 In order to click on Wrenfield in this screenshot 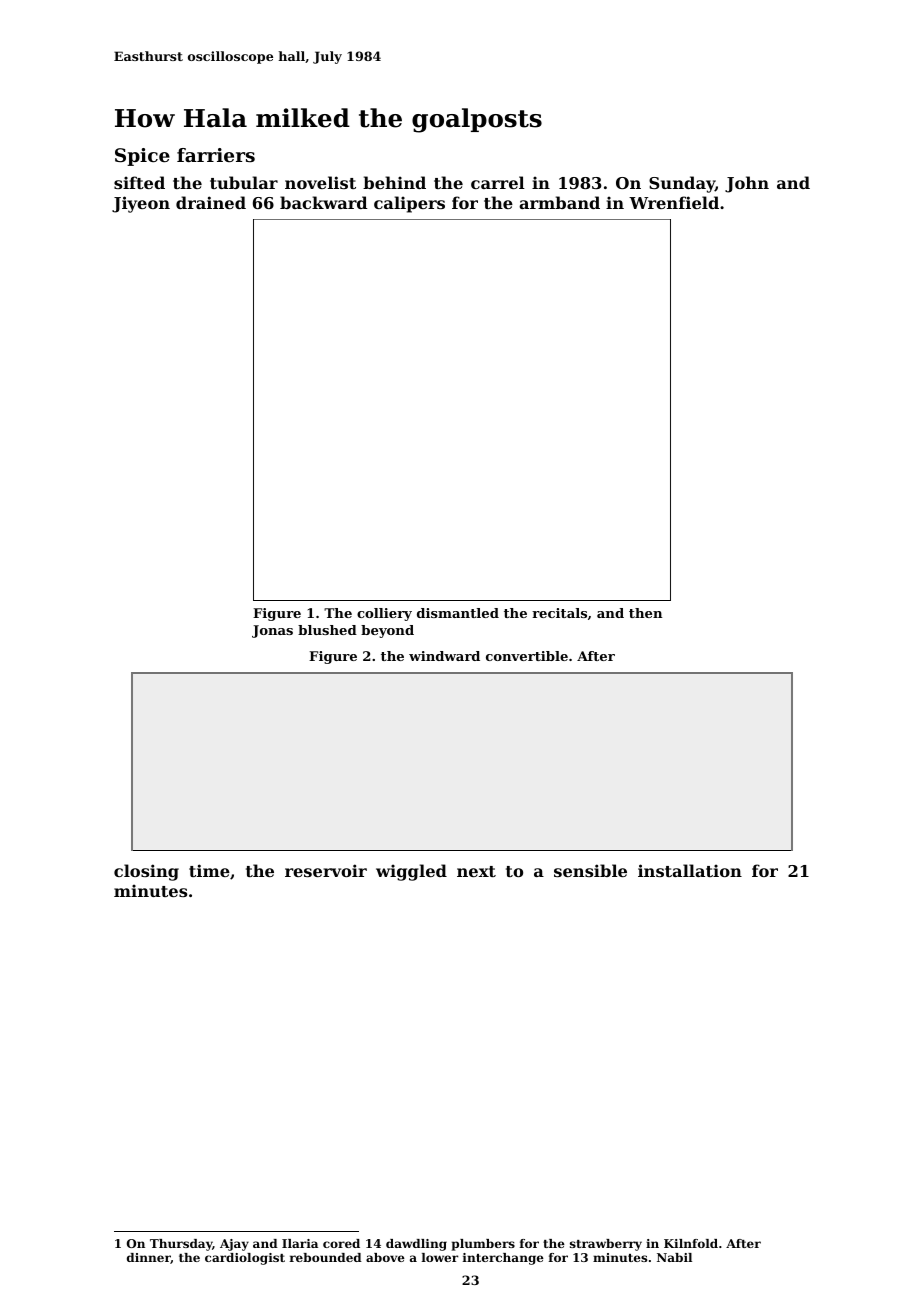, I will do `click(674, 202)`.
